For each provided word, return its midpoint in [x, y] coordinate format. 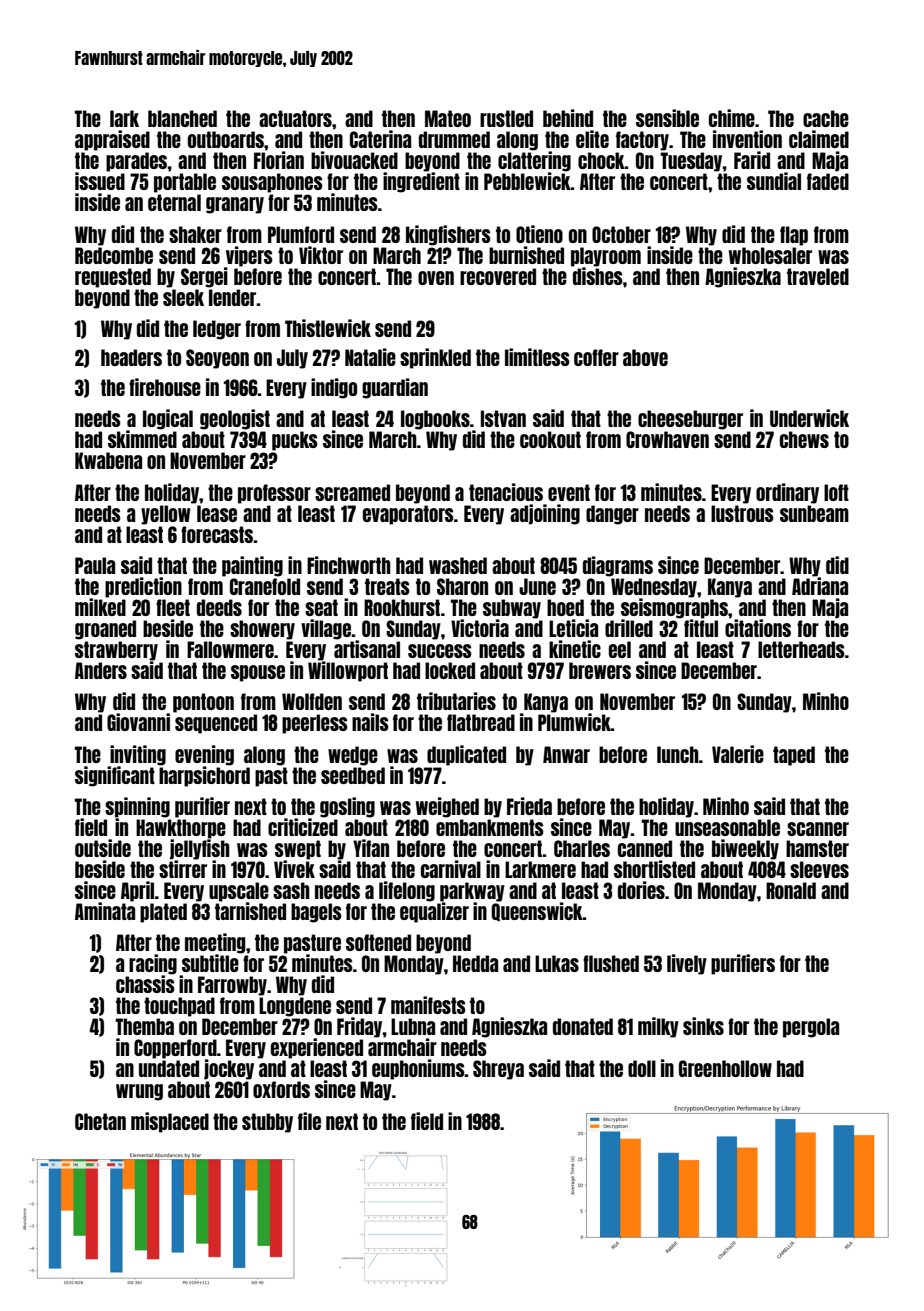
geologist [235, 419]
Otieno [539, 234]
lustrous [742, 513]
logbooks [435, 420]
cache [826, 118]
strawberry [116, 651]
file [309, 1121]
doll [642, 1068]
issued [100, 181]
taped [794, 756]
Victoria [480, 628]
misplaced [170, 1122]
